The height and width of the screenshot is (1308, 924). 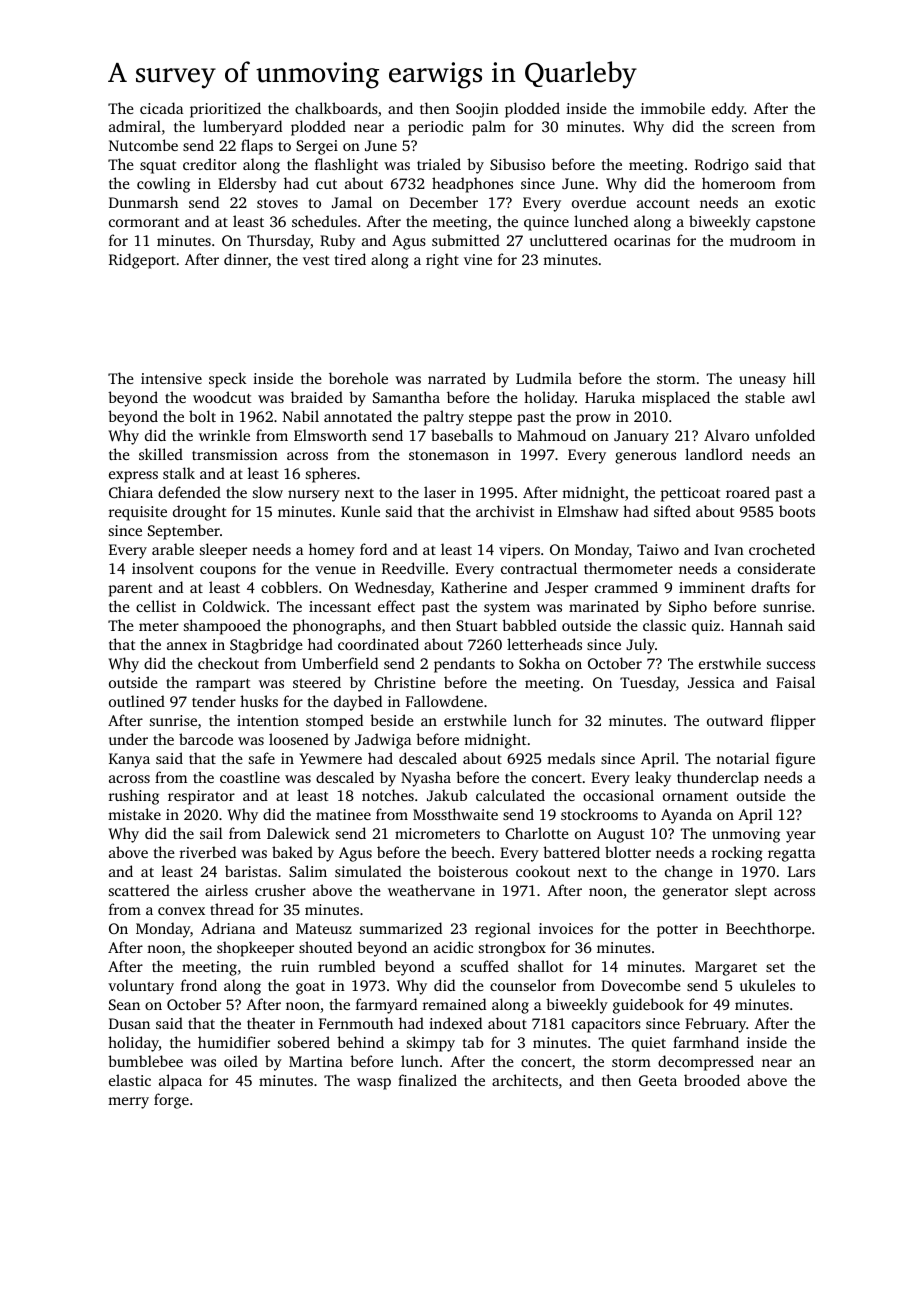 I want to click on August, so click(x=621, y=835).
